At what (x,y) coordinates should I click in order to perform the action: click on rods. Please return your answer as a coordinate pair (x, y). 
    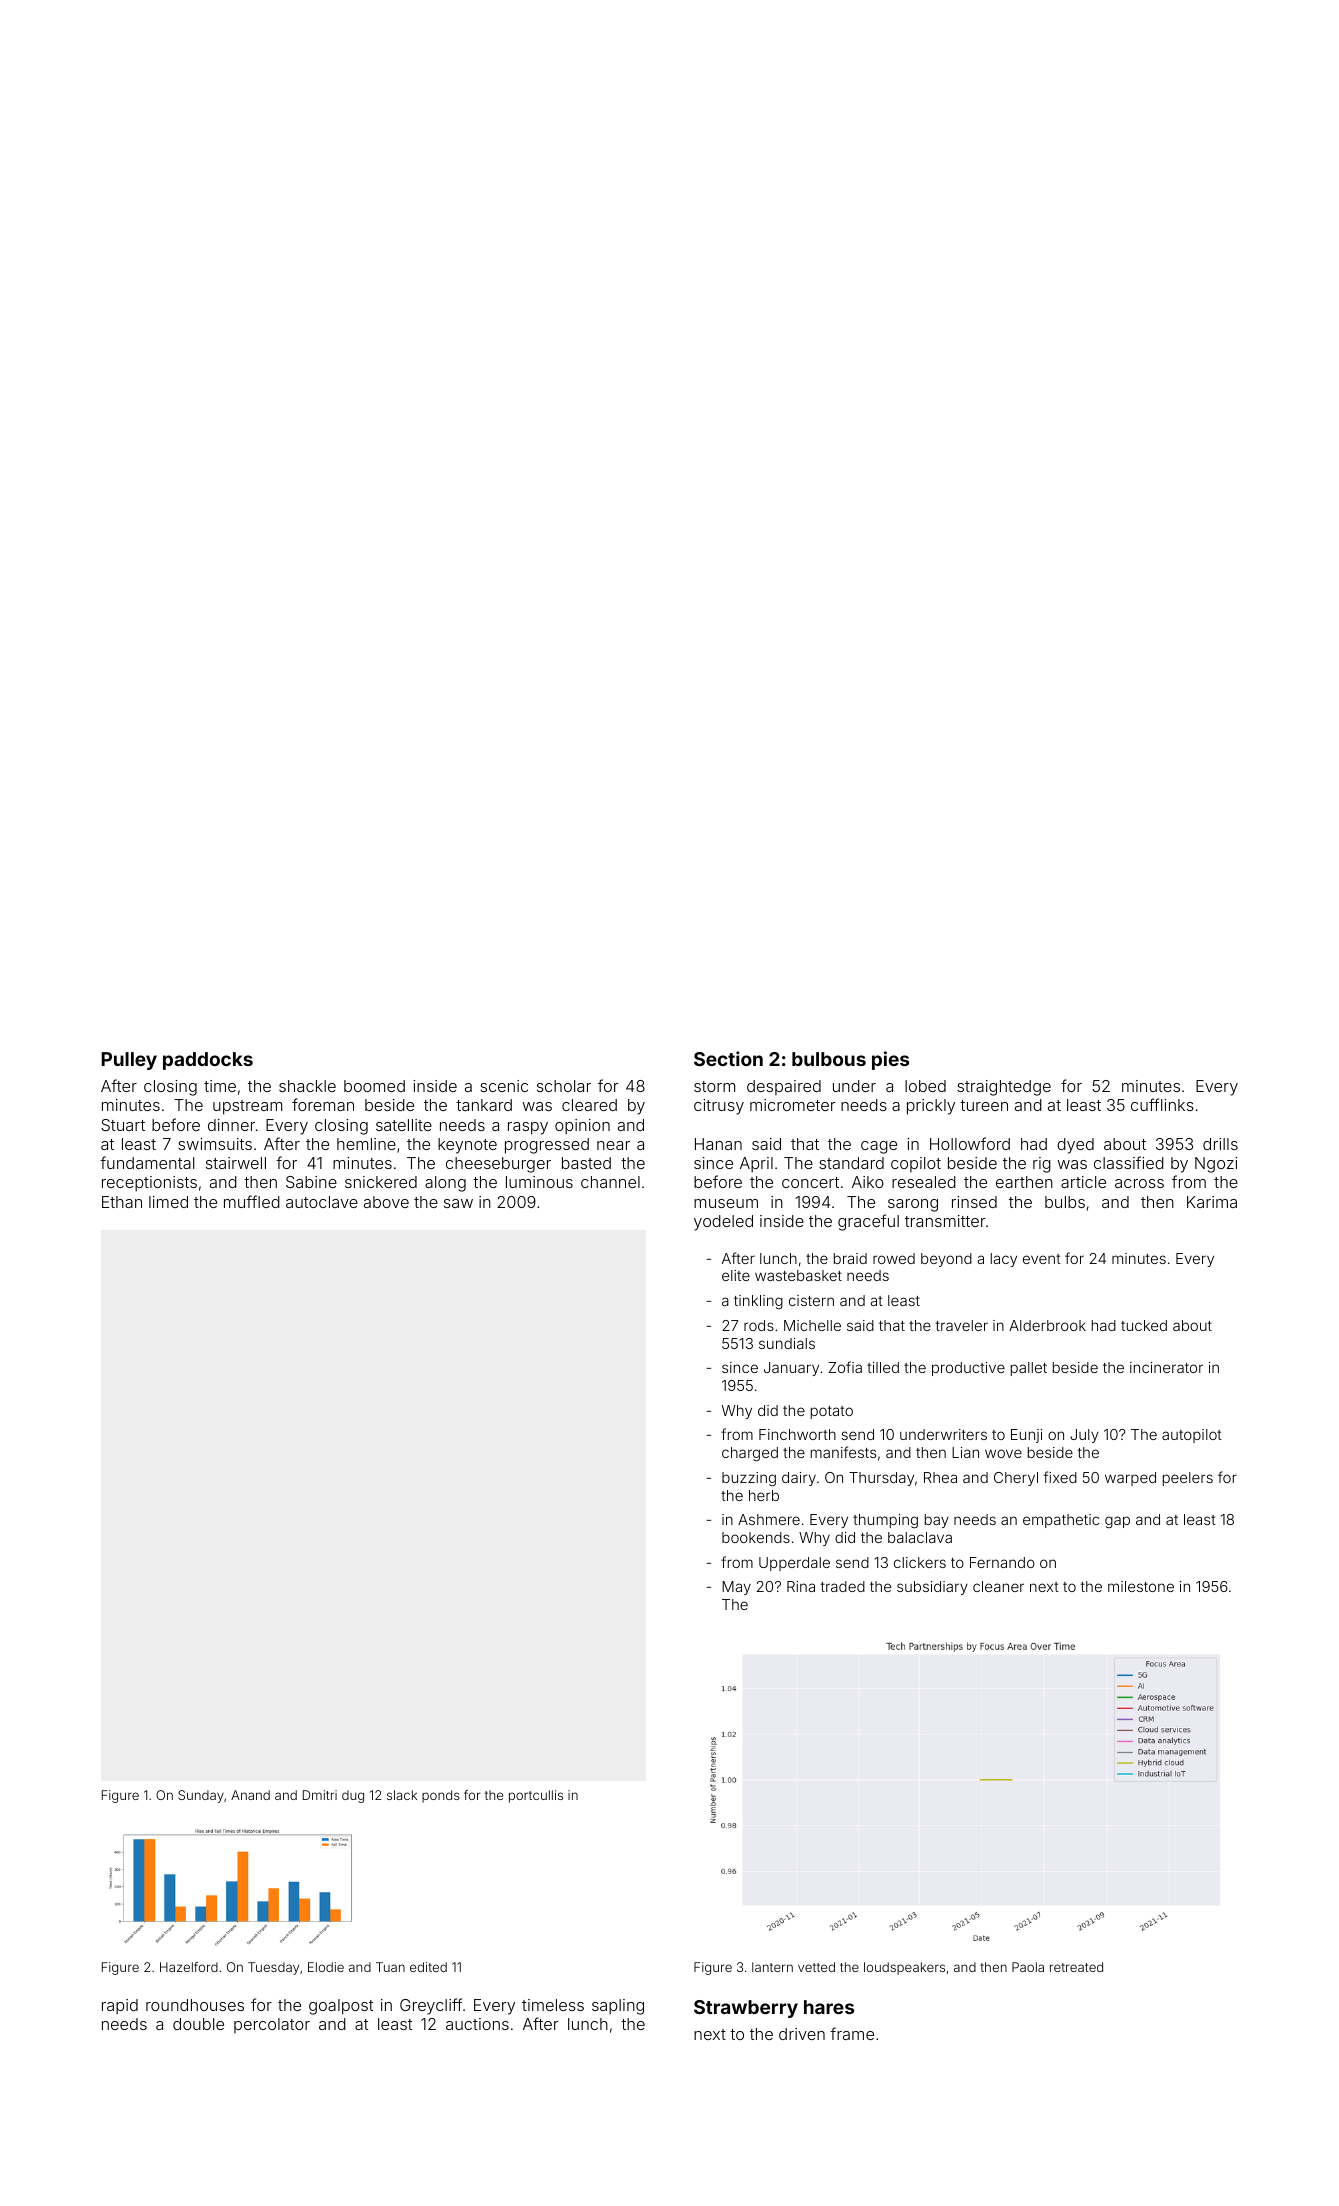
    Looking at the image, I should click on (759, 1325).
